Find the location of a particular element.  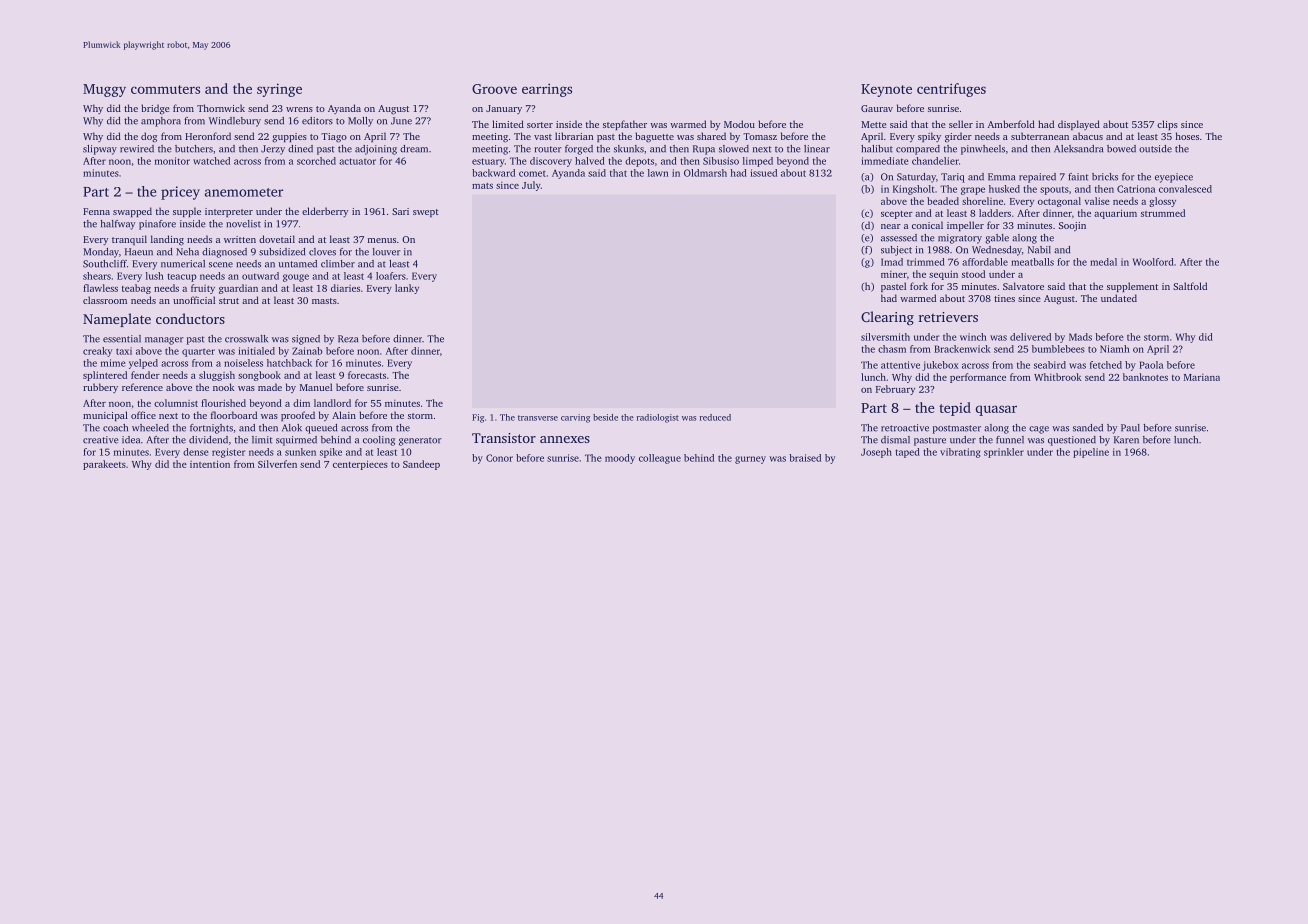

subsidized is located at coordinates (282, 252).
